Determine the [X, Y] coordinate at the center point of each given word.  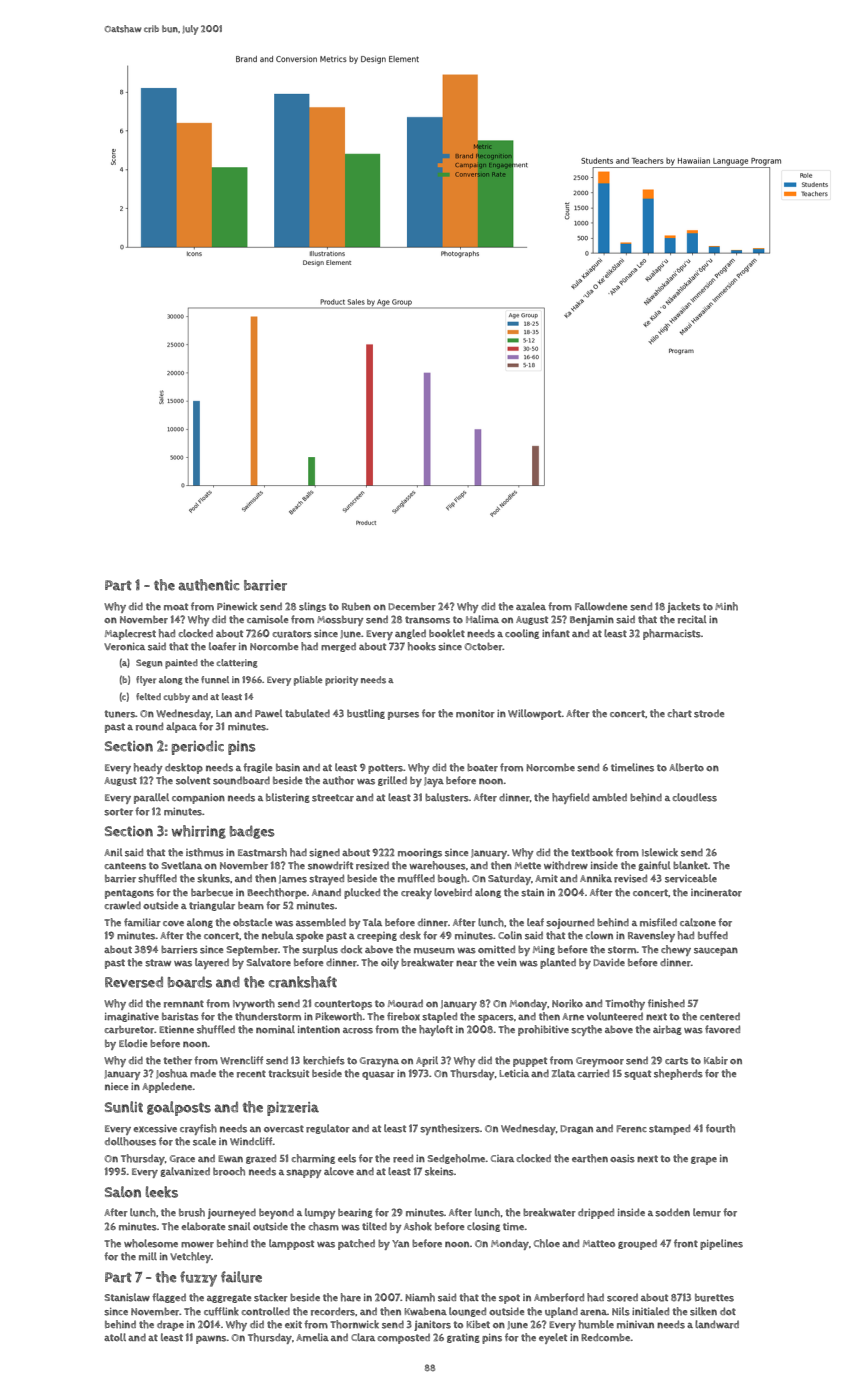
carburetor [129, 1030]
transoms [427, 620]
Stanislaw [127, 1297]
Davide [609, 962]
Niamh [420, 1297]
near [466, 963]
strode [709, 713]
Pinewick [237, 606]
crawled [122, 905]
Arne [573, 1017]
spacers [496, 1019]
